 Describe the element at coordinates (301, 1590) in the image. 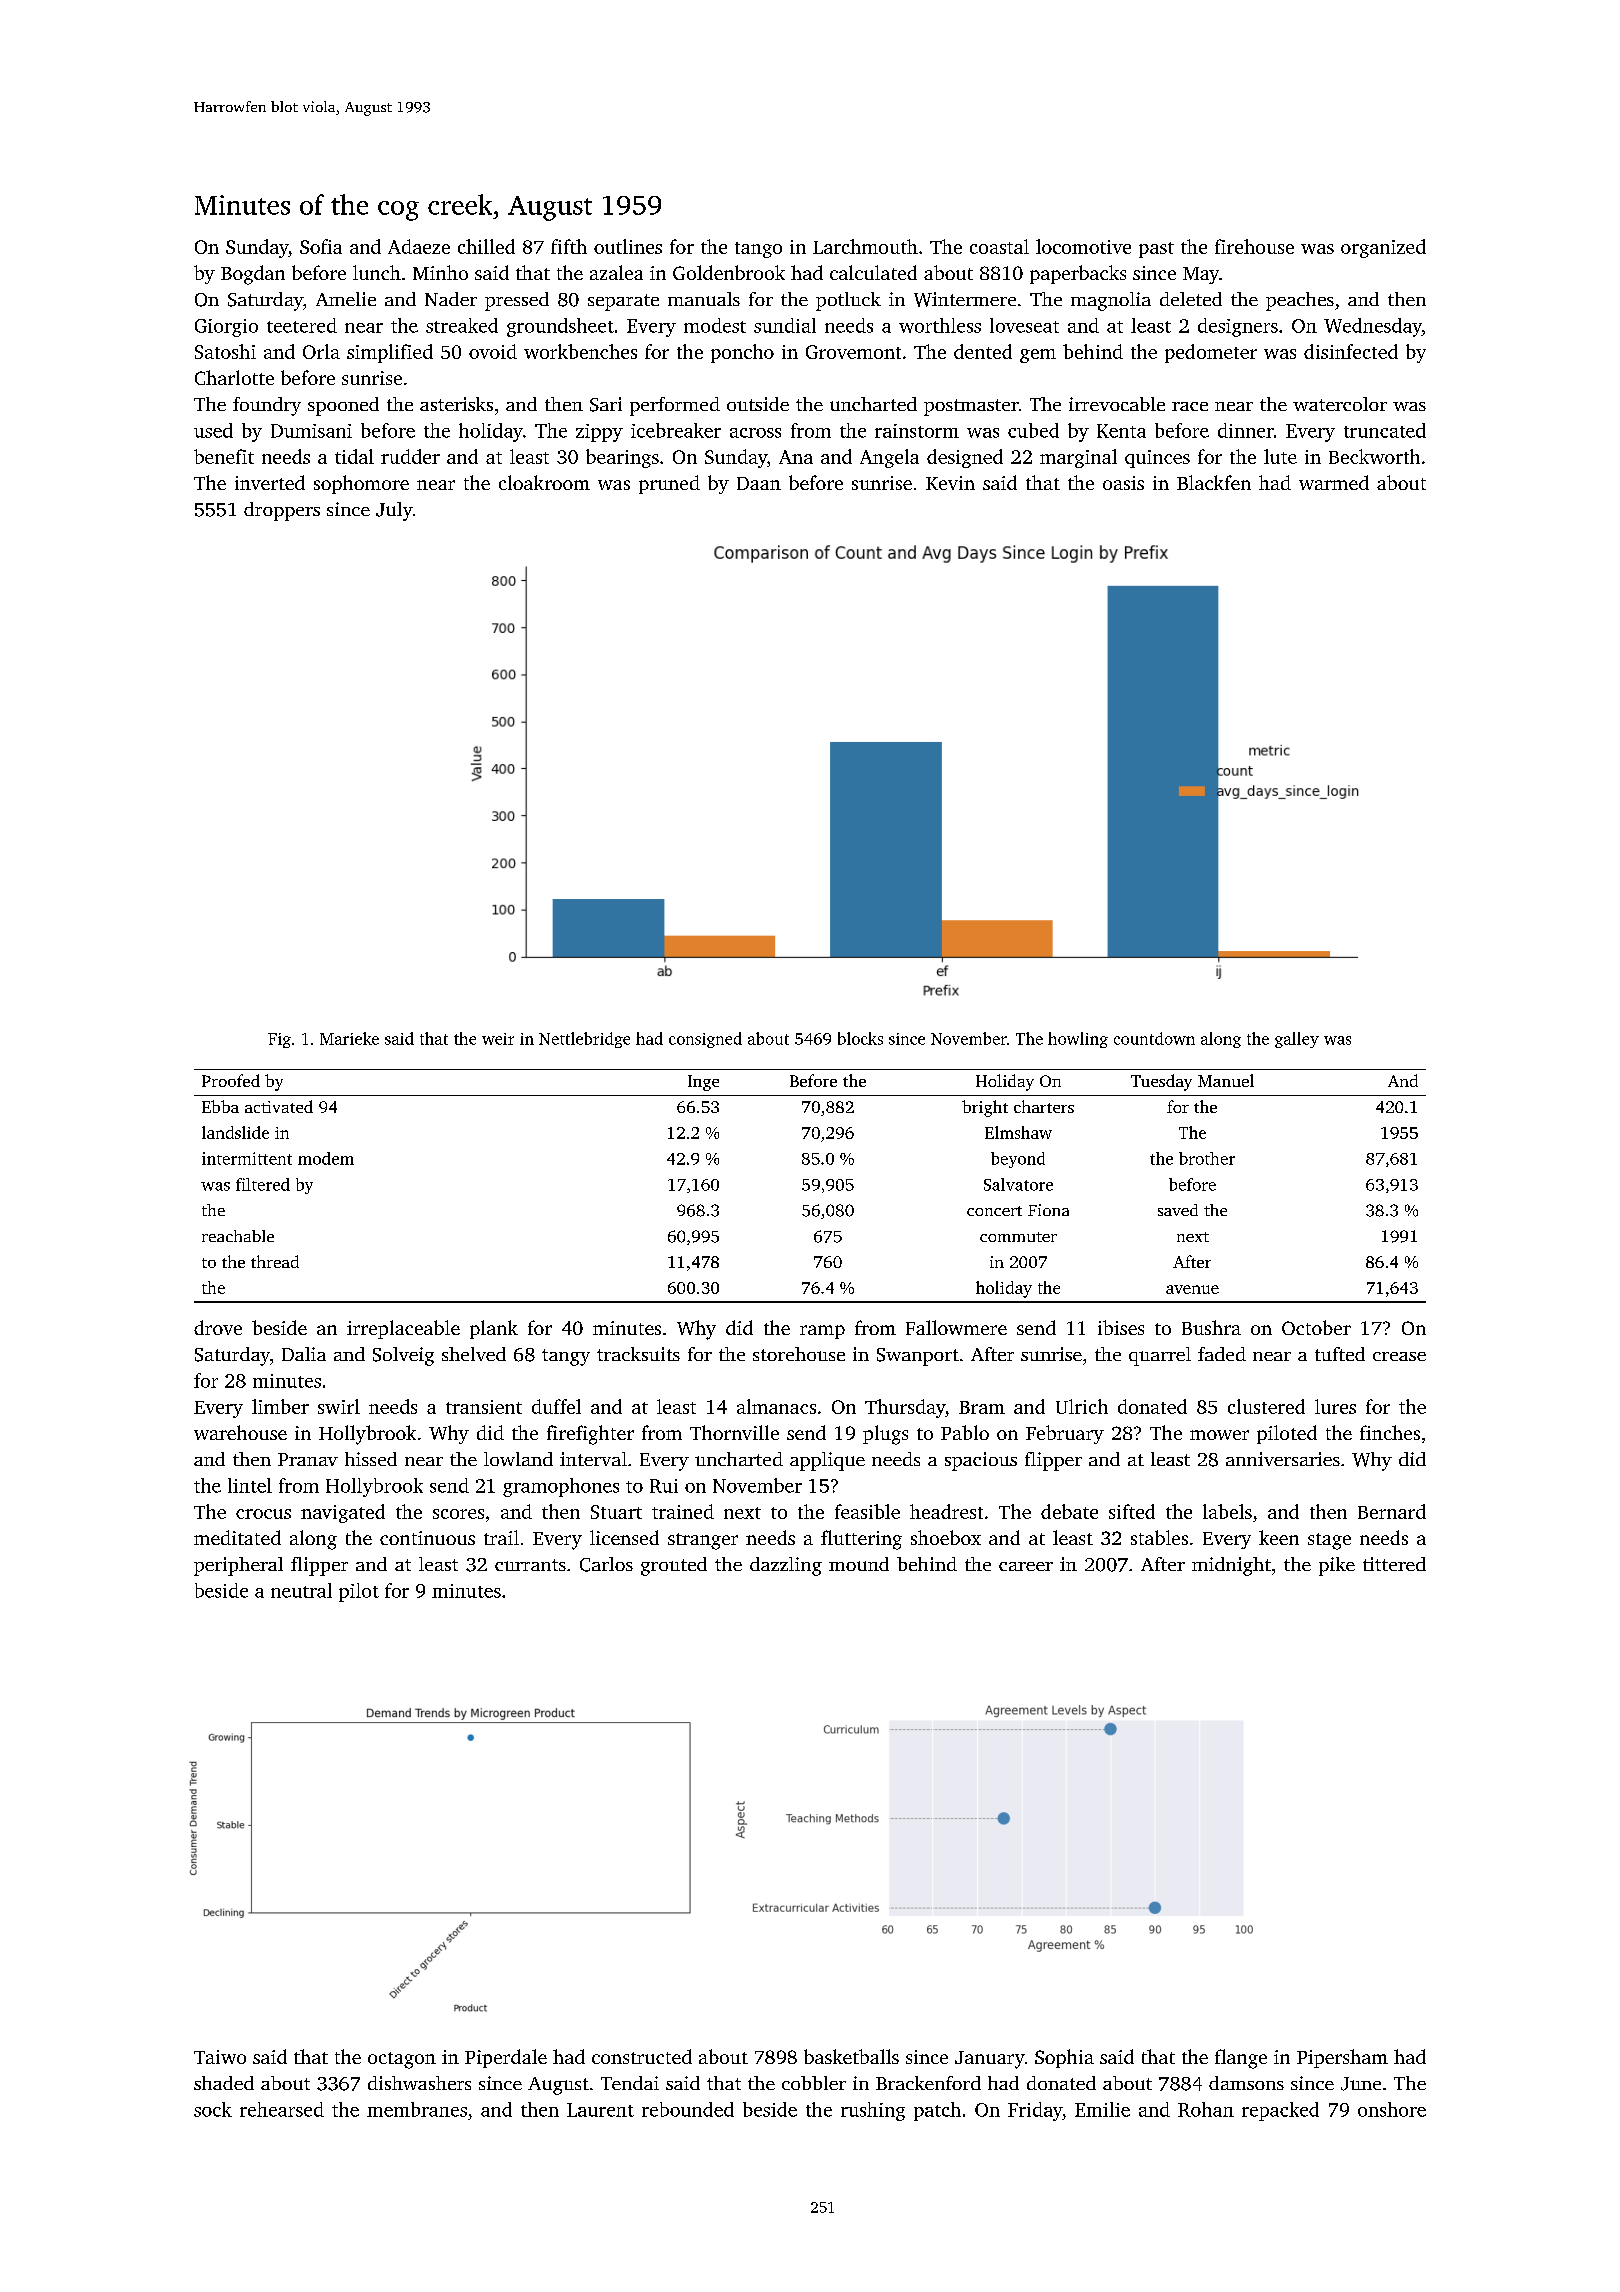

I see `neutral` at that location.
